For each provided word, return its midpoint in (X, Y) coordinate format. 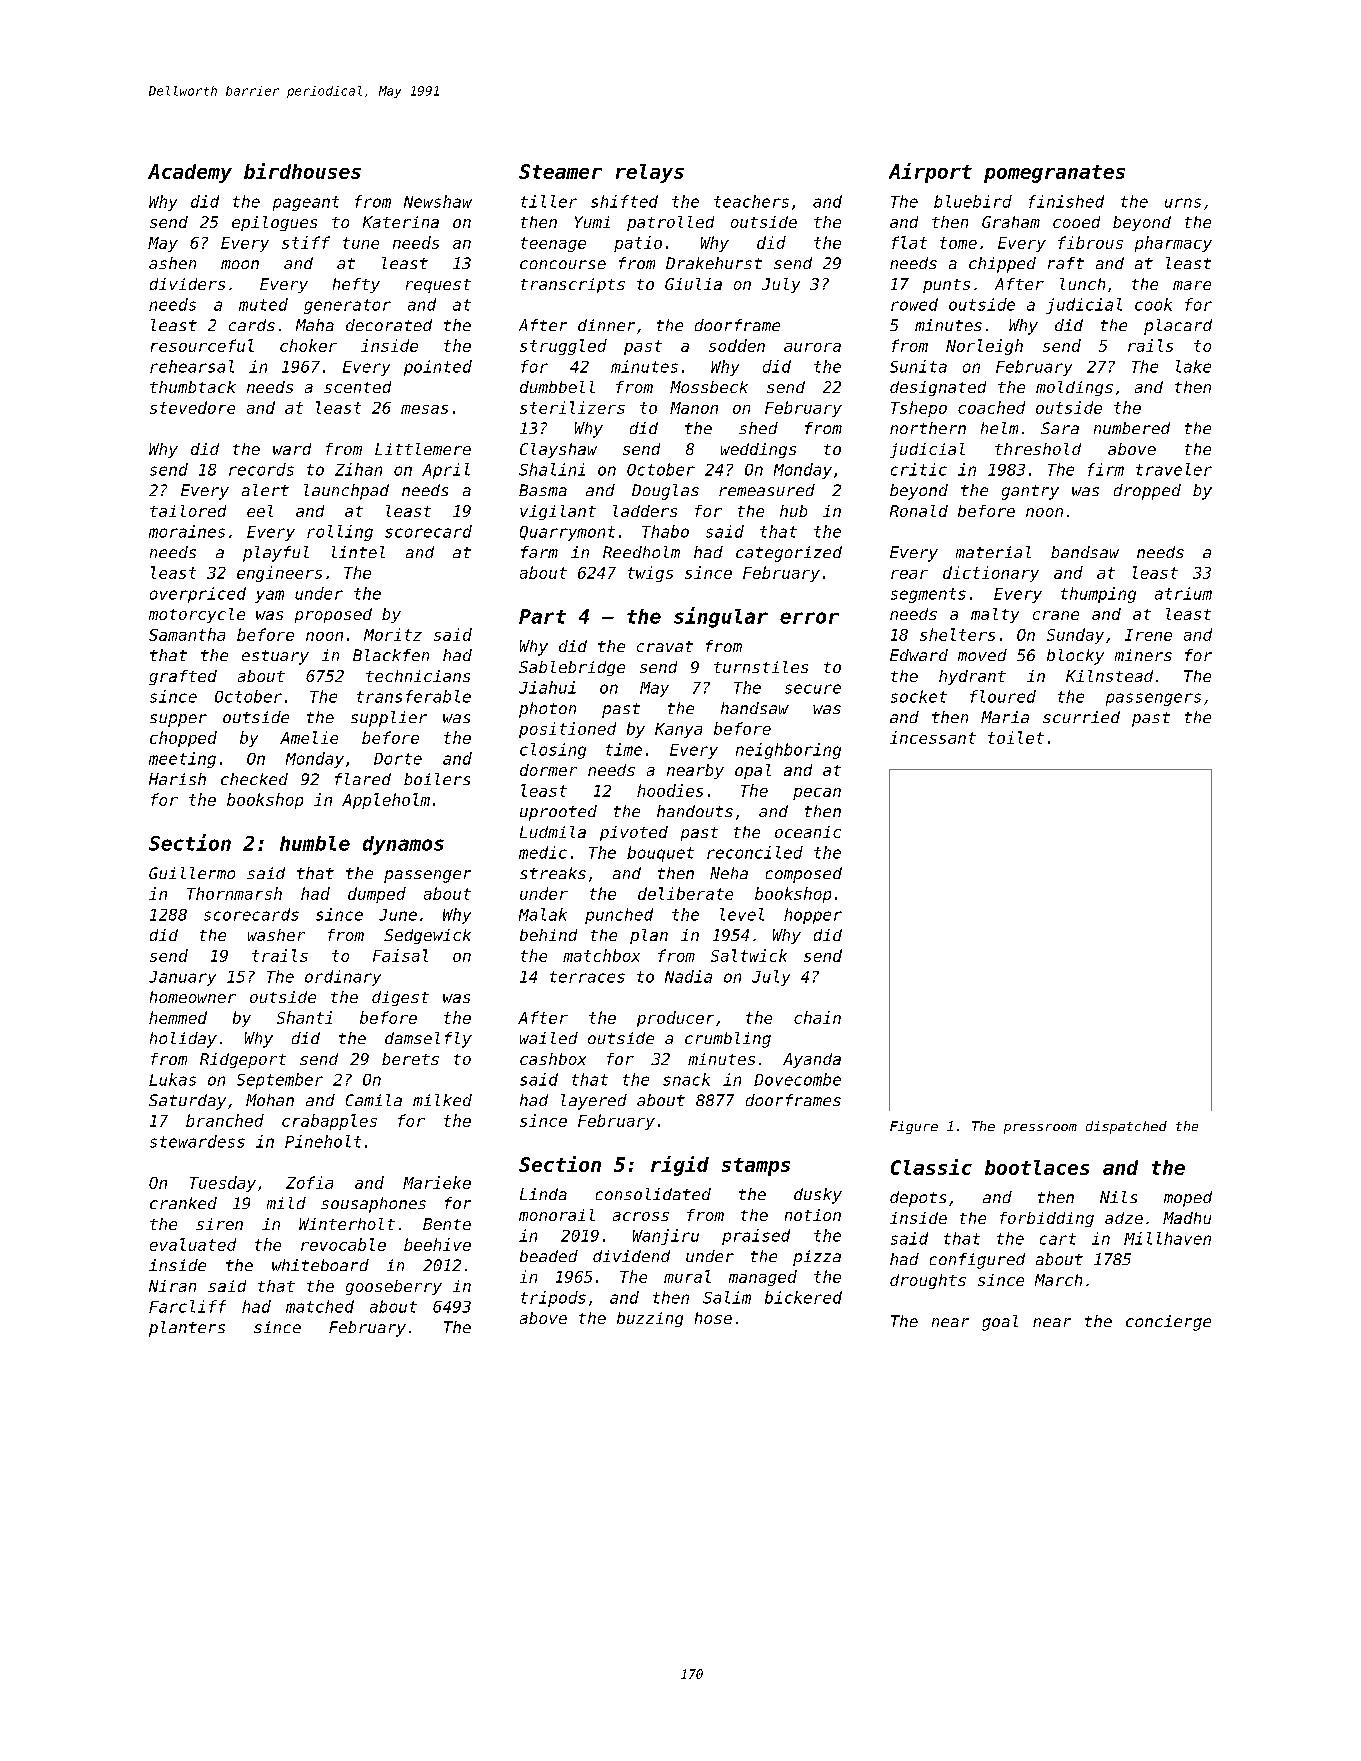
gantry (1030, 492)
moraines (187, 531)
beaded (549, 1256)
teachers (751, 201)
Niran (172, 1286)
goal (1000, 1323)
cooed (1076, 222)
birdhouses (302, 171)
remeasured (767, 490)
